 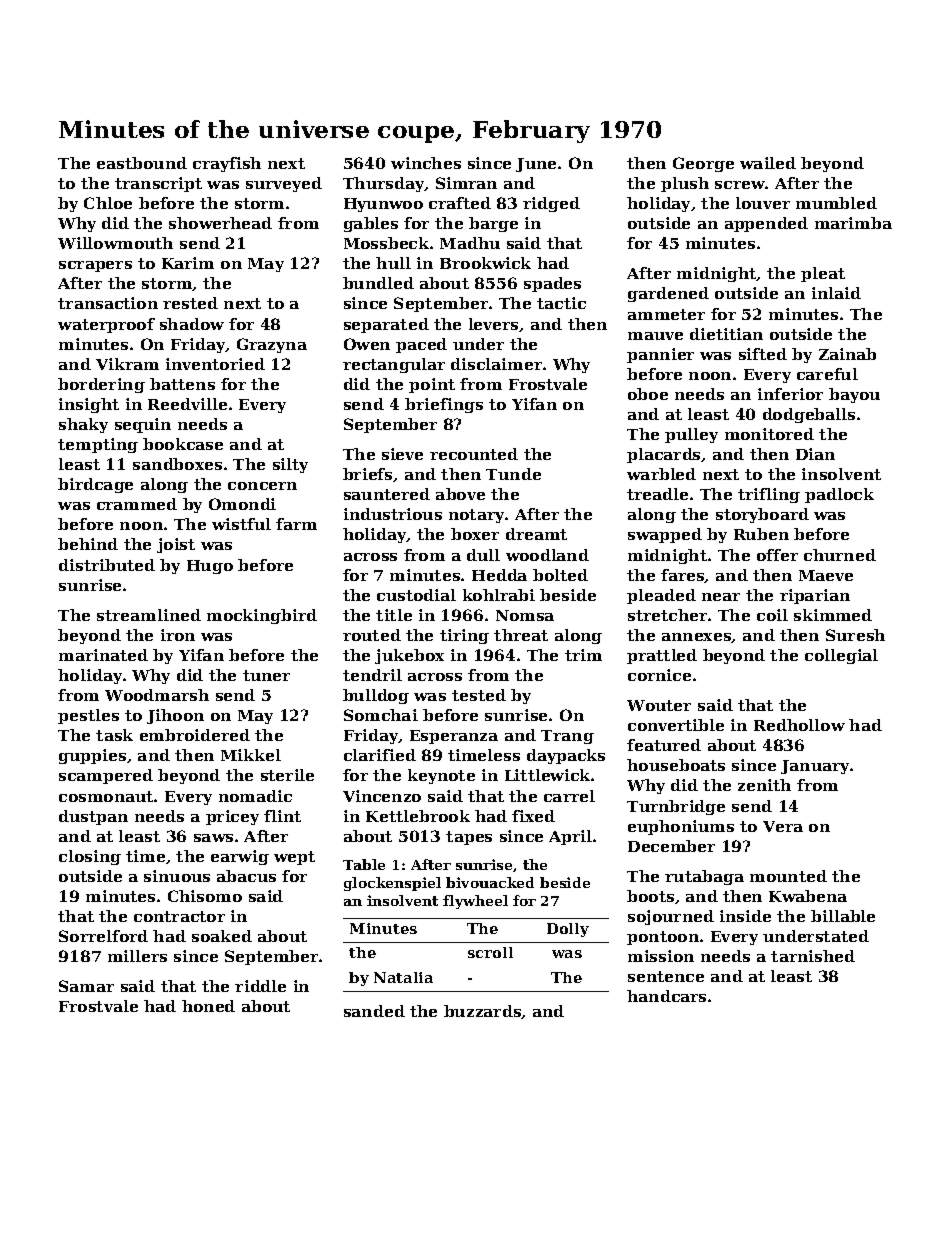 What do you see at coordinates (768, 163) in the screenshot?
I see `wailed` at bounding box center [768, 163].
